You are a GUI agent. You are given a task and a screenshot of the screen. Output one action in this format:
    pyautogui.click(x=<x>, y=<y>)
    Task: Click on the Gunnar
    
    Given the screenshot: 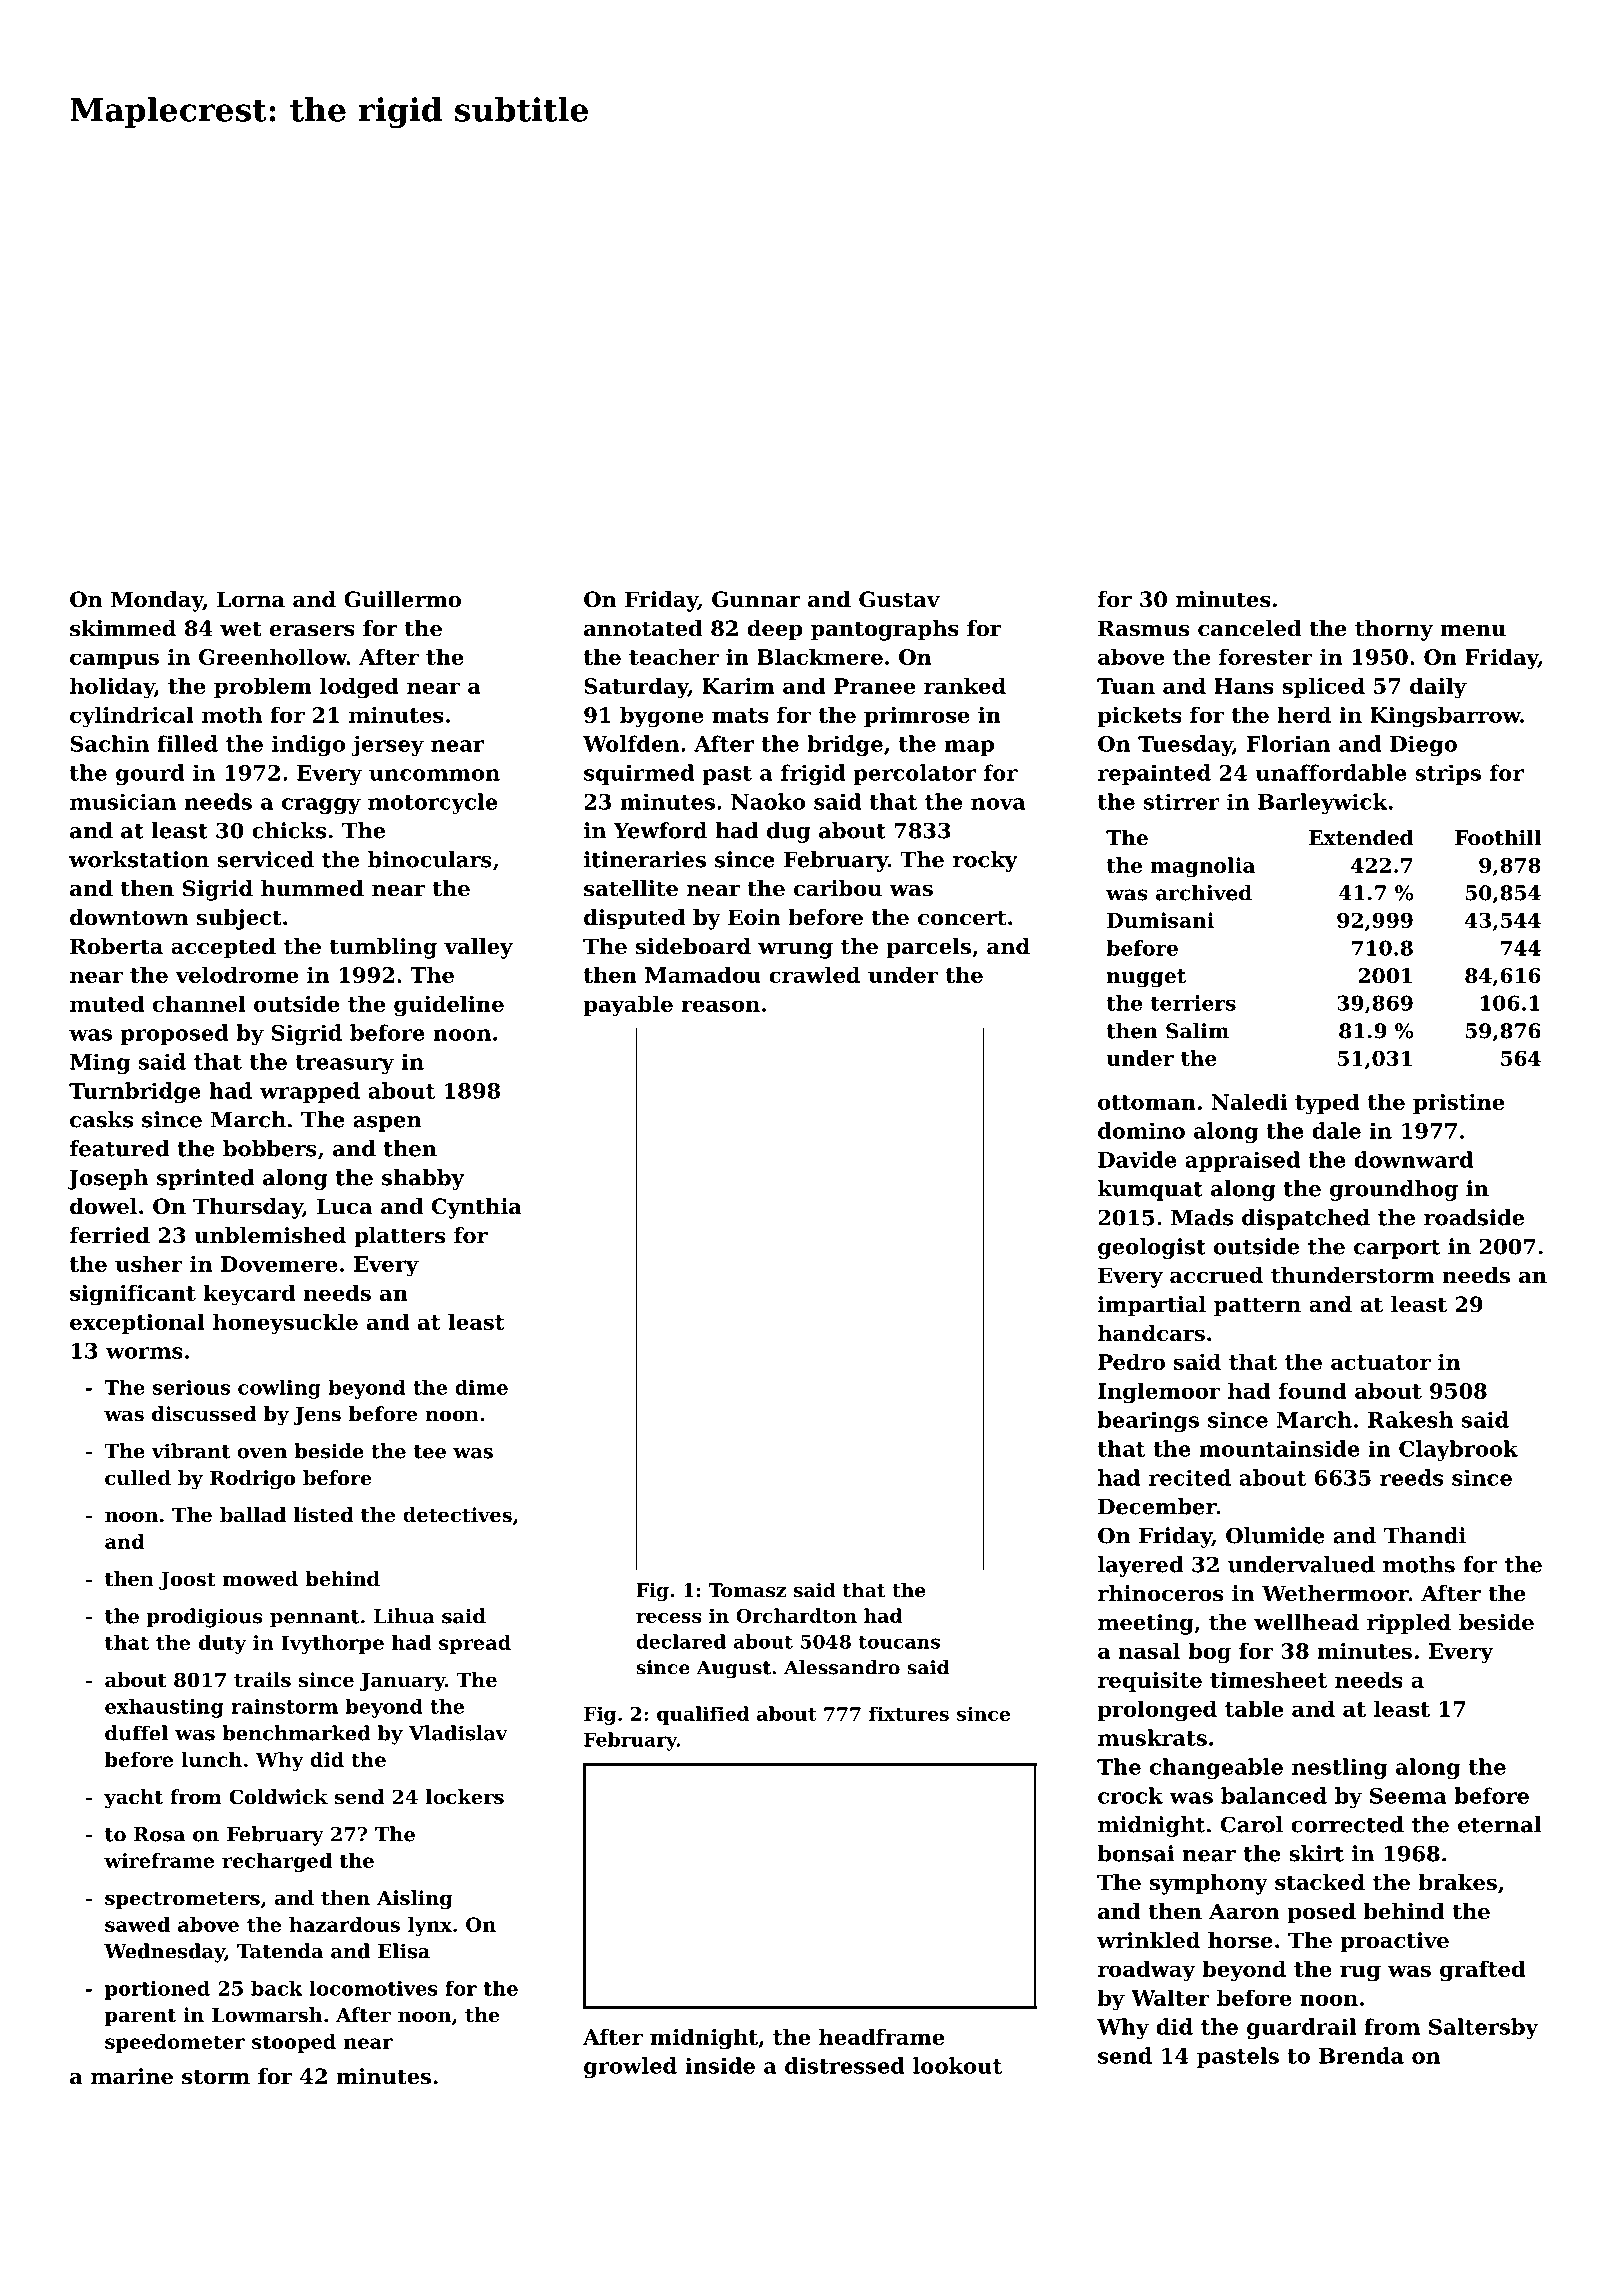 What is the action you would take?
    pyautogui.click(x=756, y=599)
